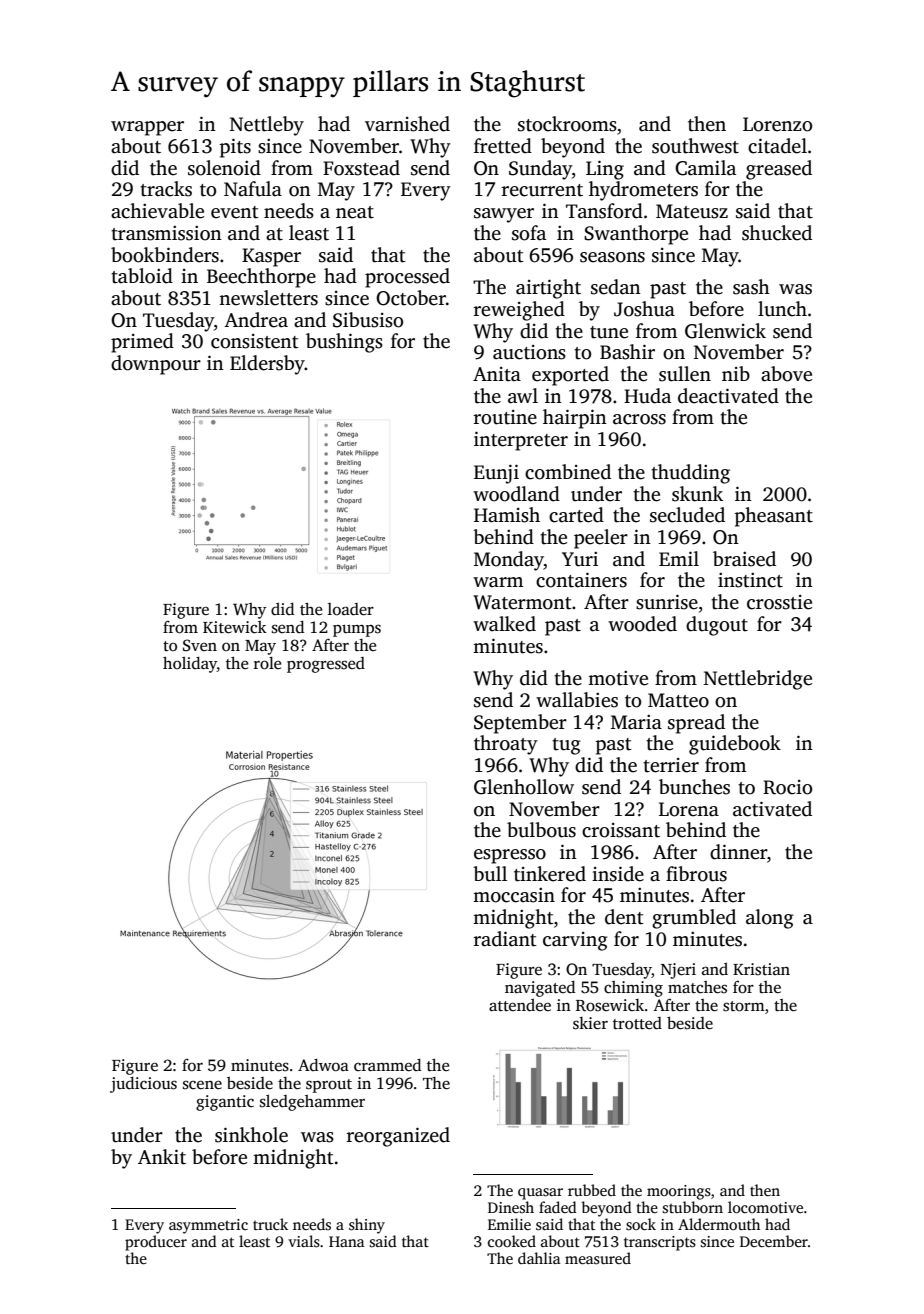  Describe the element at coordinates (270, 1224) in the page. I see `truck` at that location.
